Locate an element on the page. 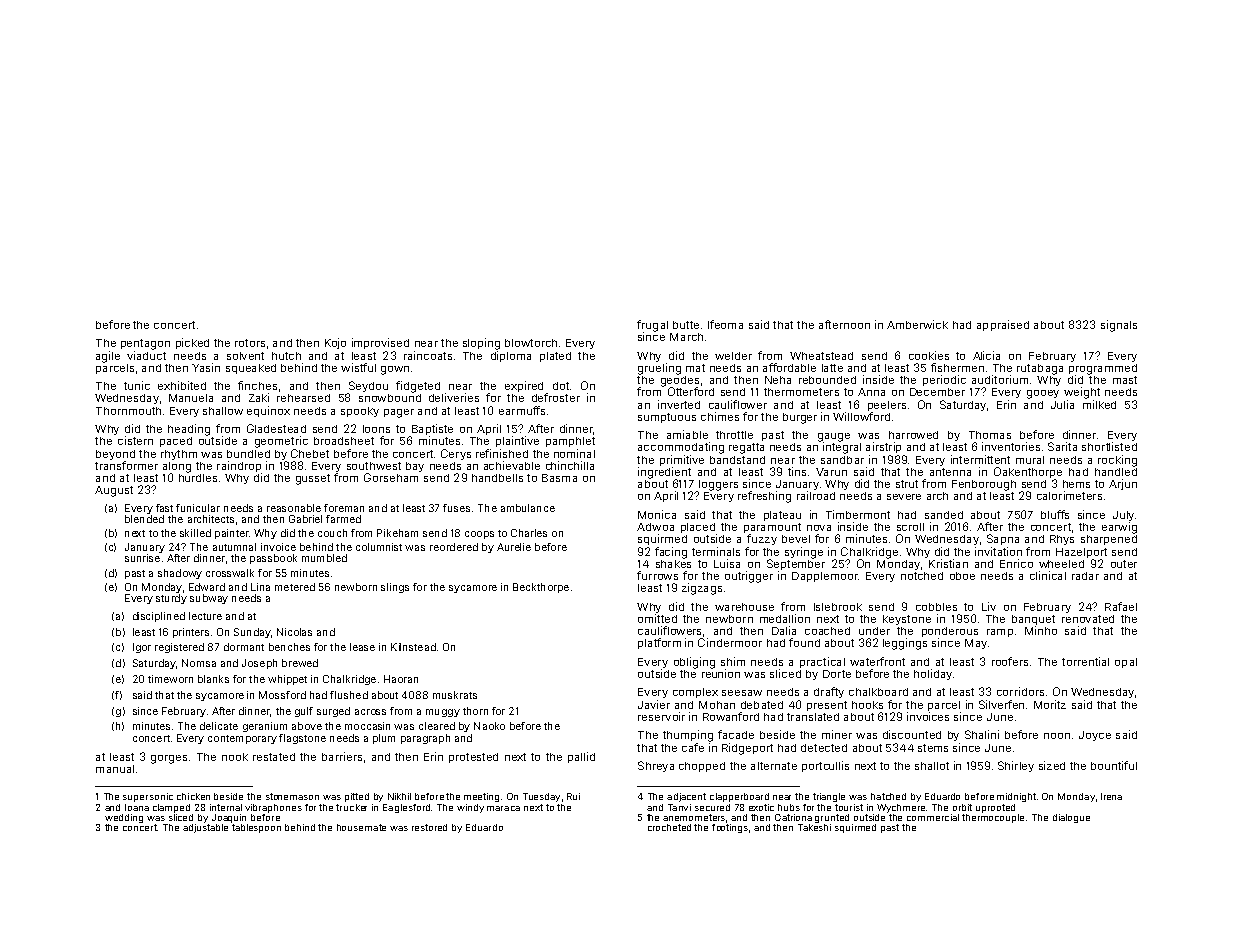  frugal is located at coordinates (652, 326).
